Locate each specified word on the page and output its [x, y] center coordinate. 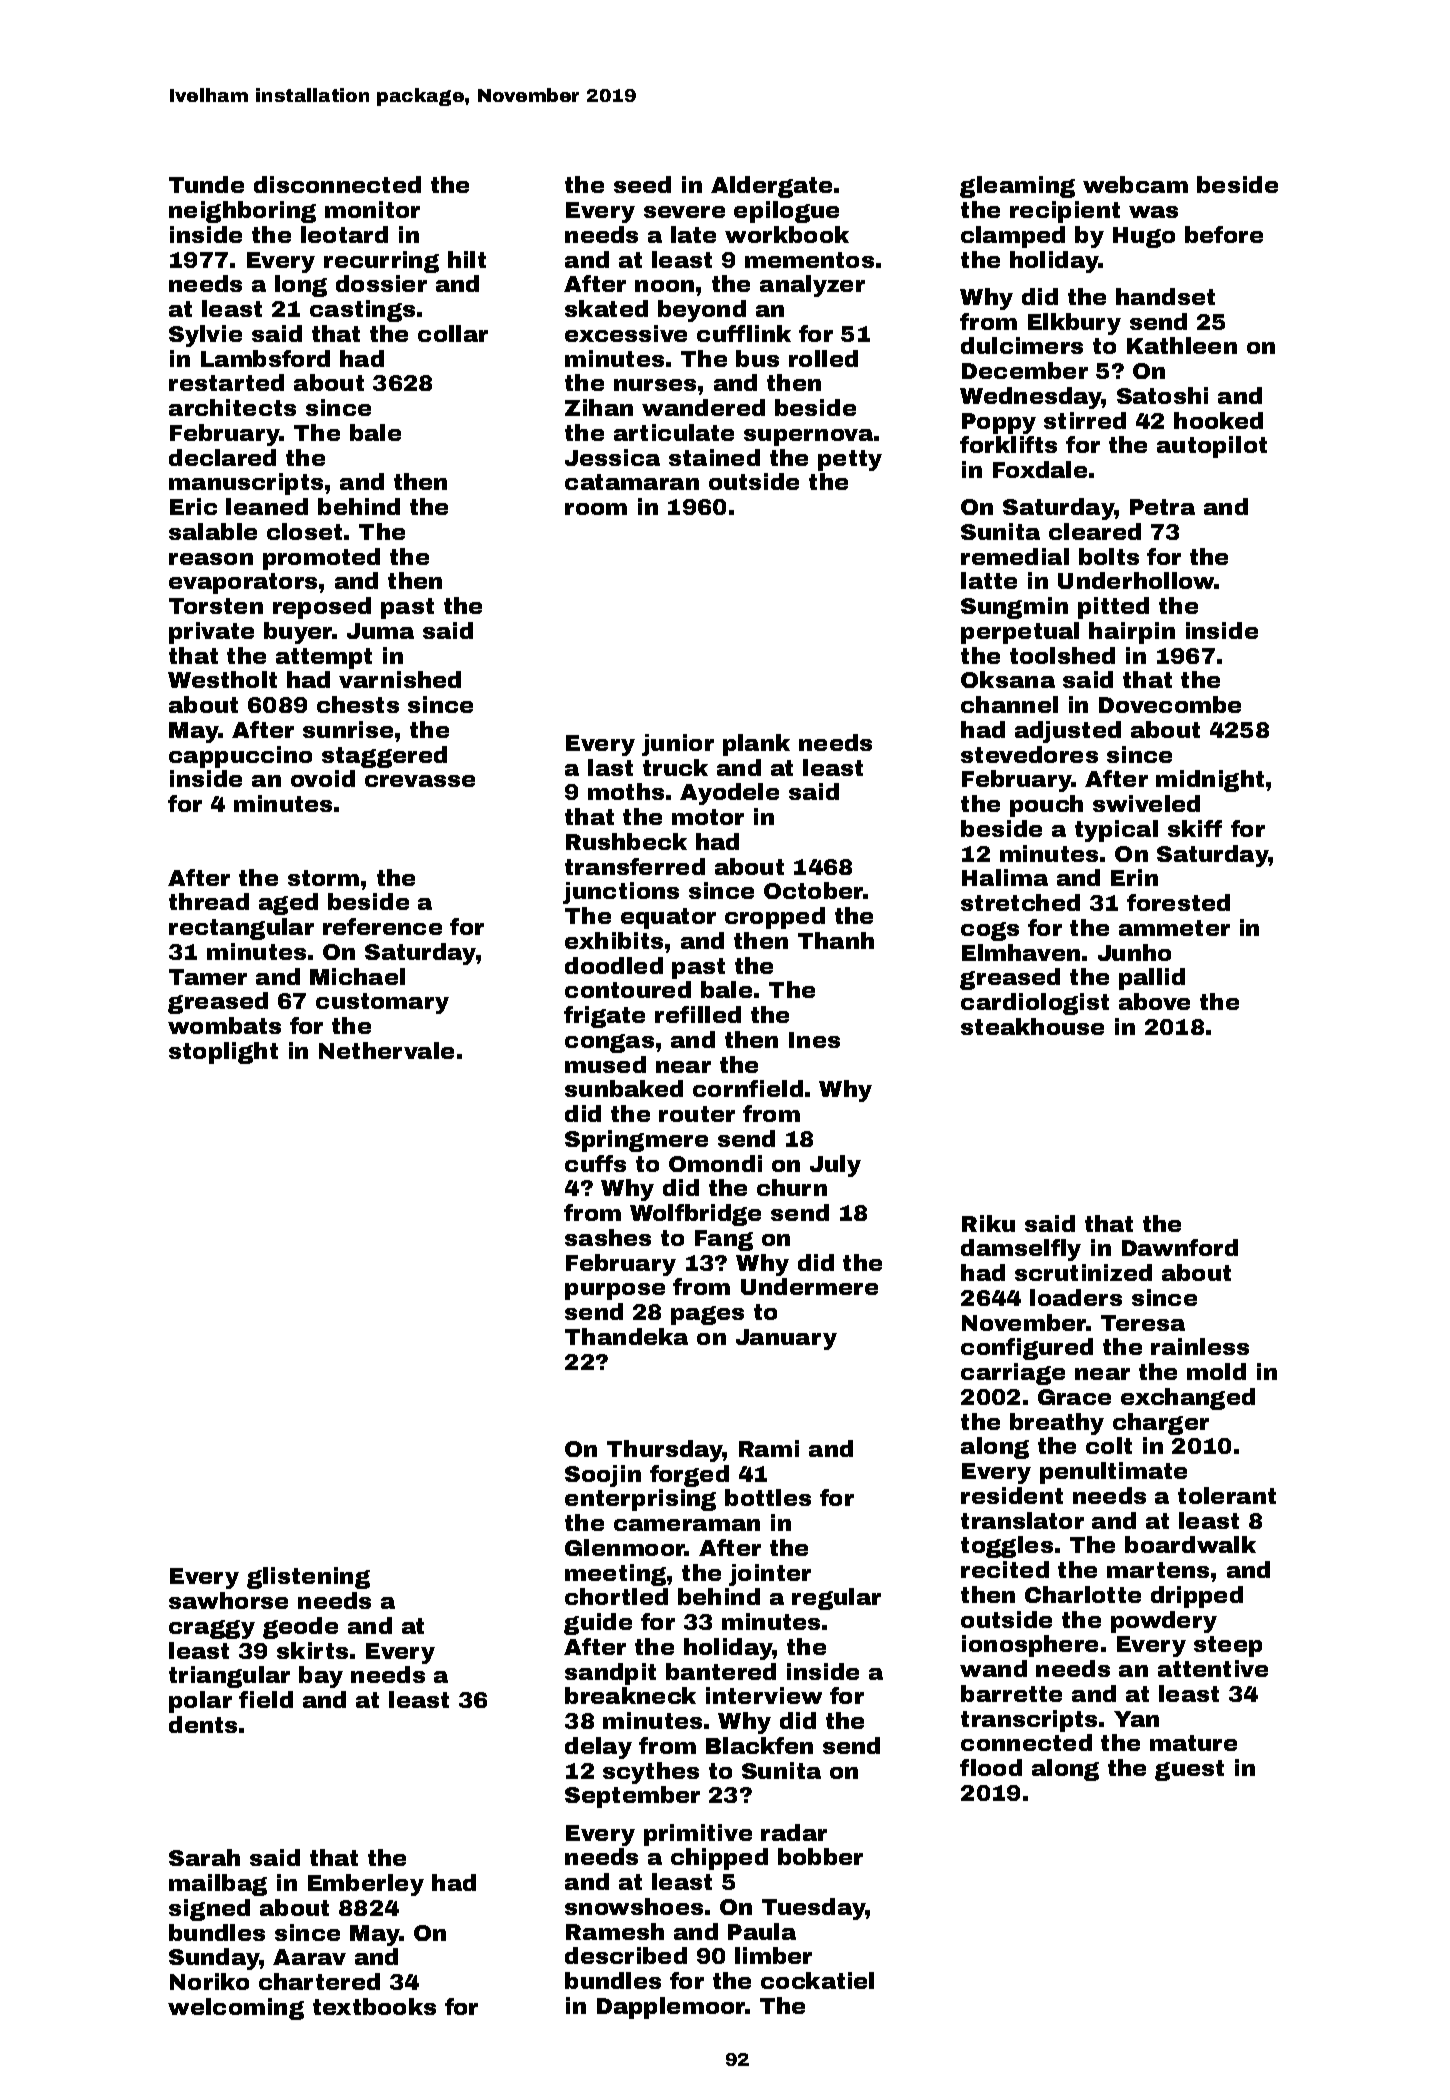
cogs [990, 931]
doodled [614, 965]
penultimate [1113, 1473]
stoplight [223, 1053]
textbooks [374, 2006]
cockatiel [817, 1980]
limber [773, 1955]
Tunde [206, 184]
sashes [608, 1237]
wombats [224, 1025]
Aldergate [771, 187]
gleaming [1017, 187]
